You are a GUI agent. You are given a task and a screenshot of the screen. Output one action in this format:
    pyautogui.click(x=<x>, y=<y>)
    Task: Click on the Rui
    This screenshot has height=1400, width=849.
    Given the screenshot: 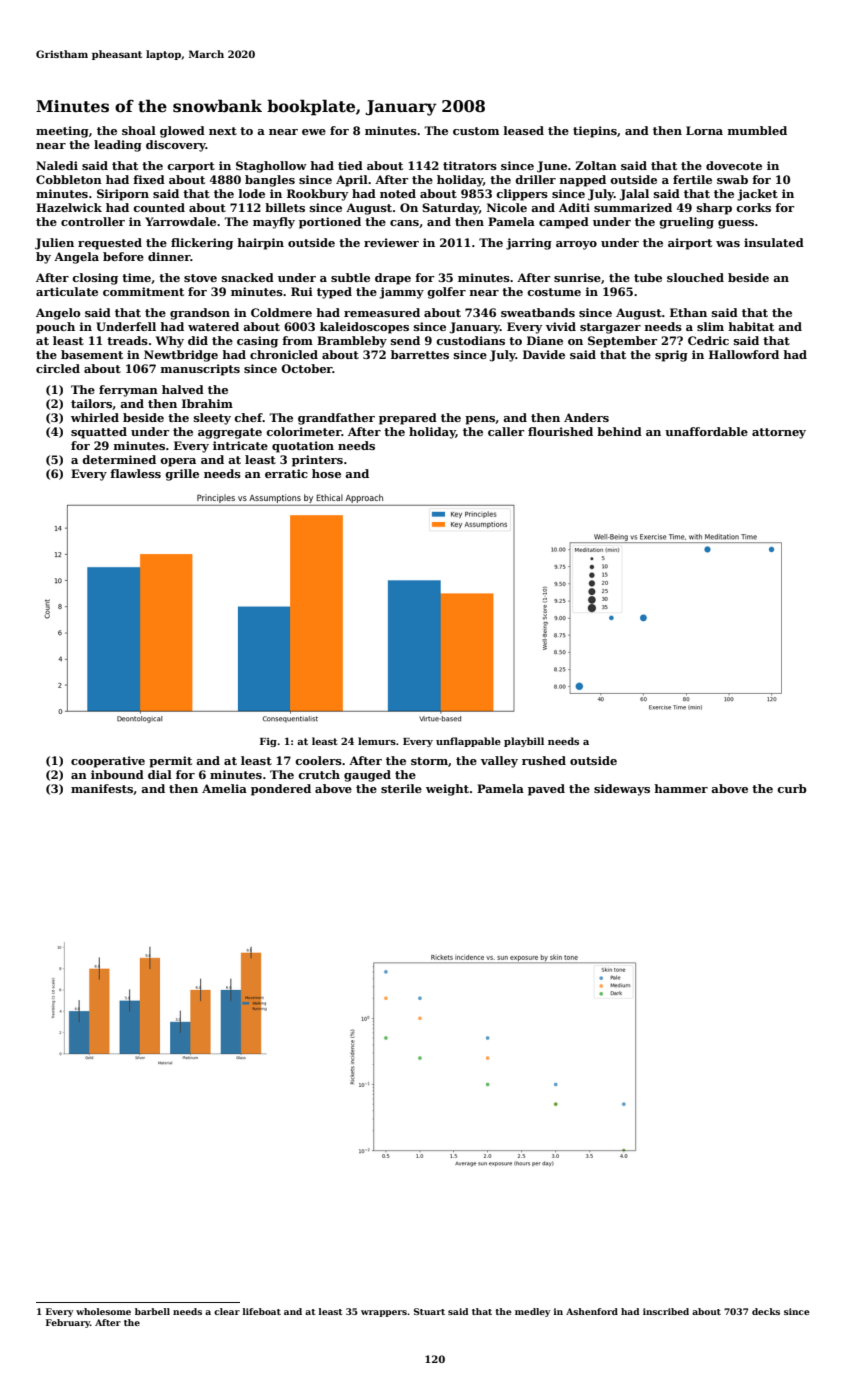 What is the action you would take?
    pyautogui.click(x=302, y=291)
